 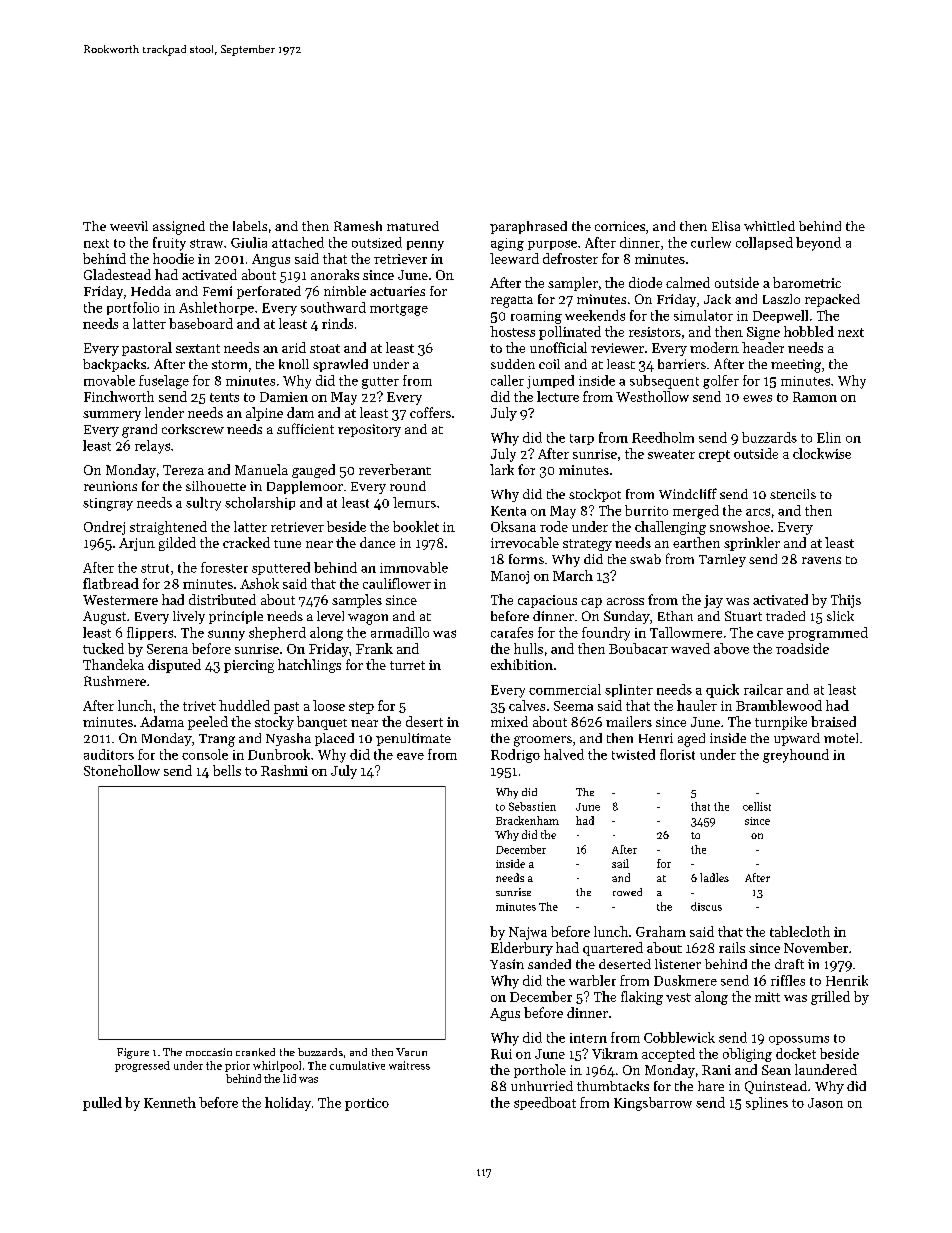 What do you see at coordinates (122, 770) in the screenshot?
I see `Stonehollow` at bounding box center [122, 770].
